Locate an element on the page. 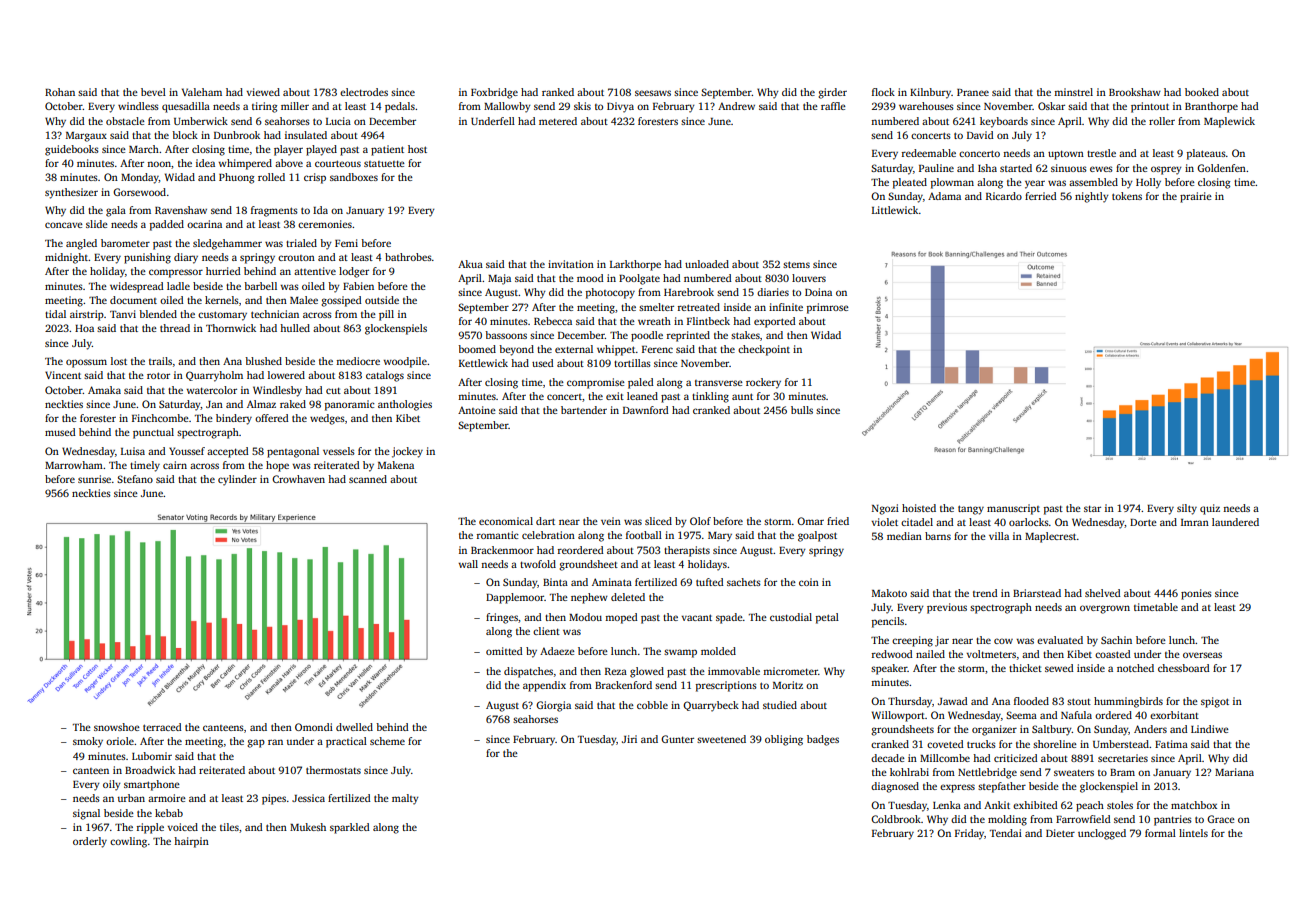 This page has width=1308, height=924. primrose is located at coordinates (828, 308).
